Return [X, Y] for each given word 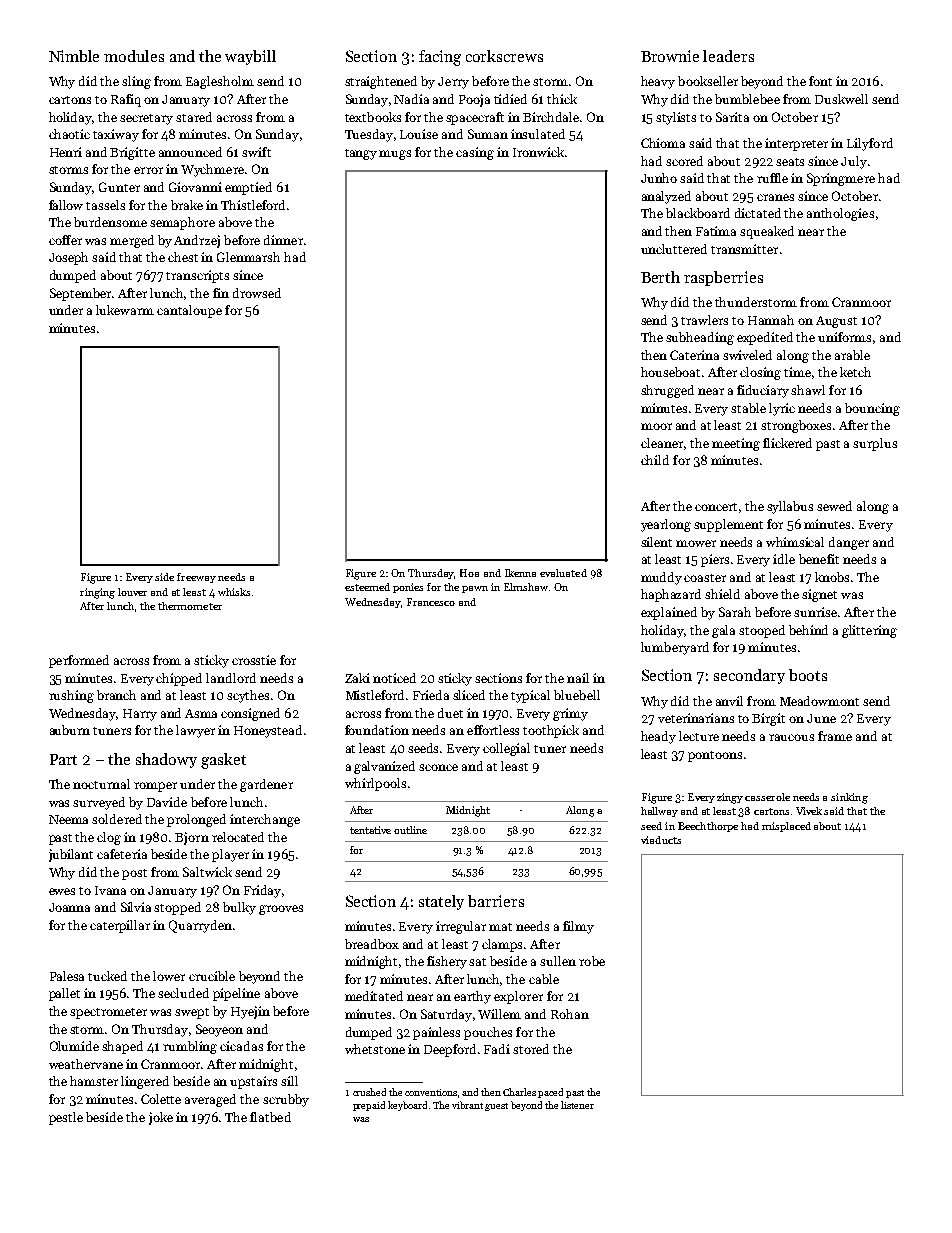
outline [410, 830]
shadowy [166, 760]
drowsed [257, 293]
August [836, 322]
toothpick [551, 731]
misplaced [786, 827]
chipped [179, 679]
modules [134, 56]
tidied [510, 99]
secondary [749, 676]
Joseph [68, 258]
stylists [676, 118]
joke [161, 1118]
